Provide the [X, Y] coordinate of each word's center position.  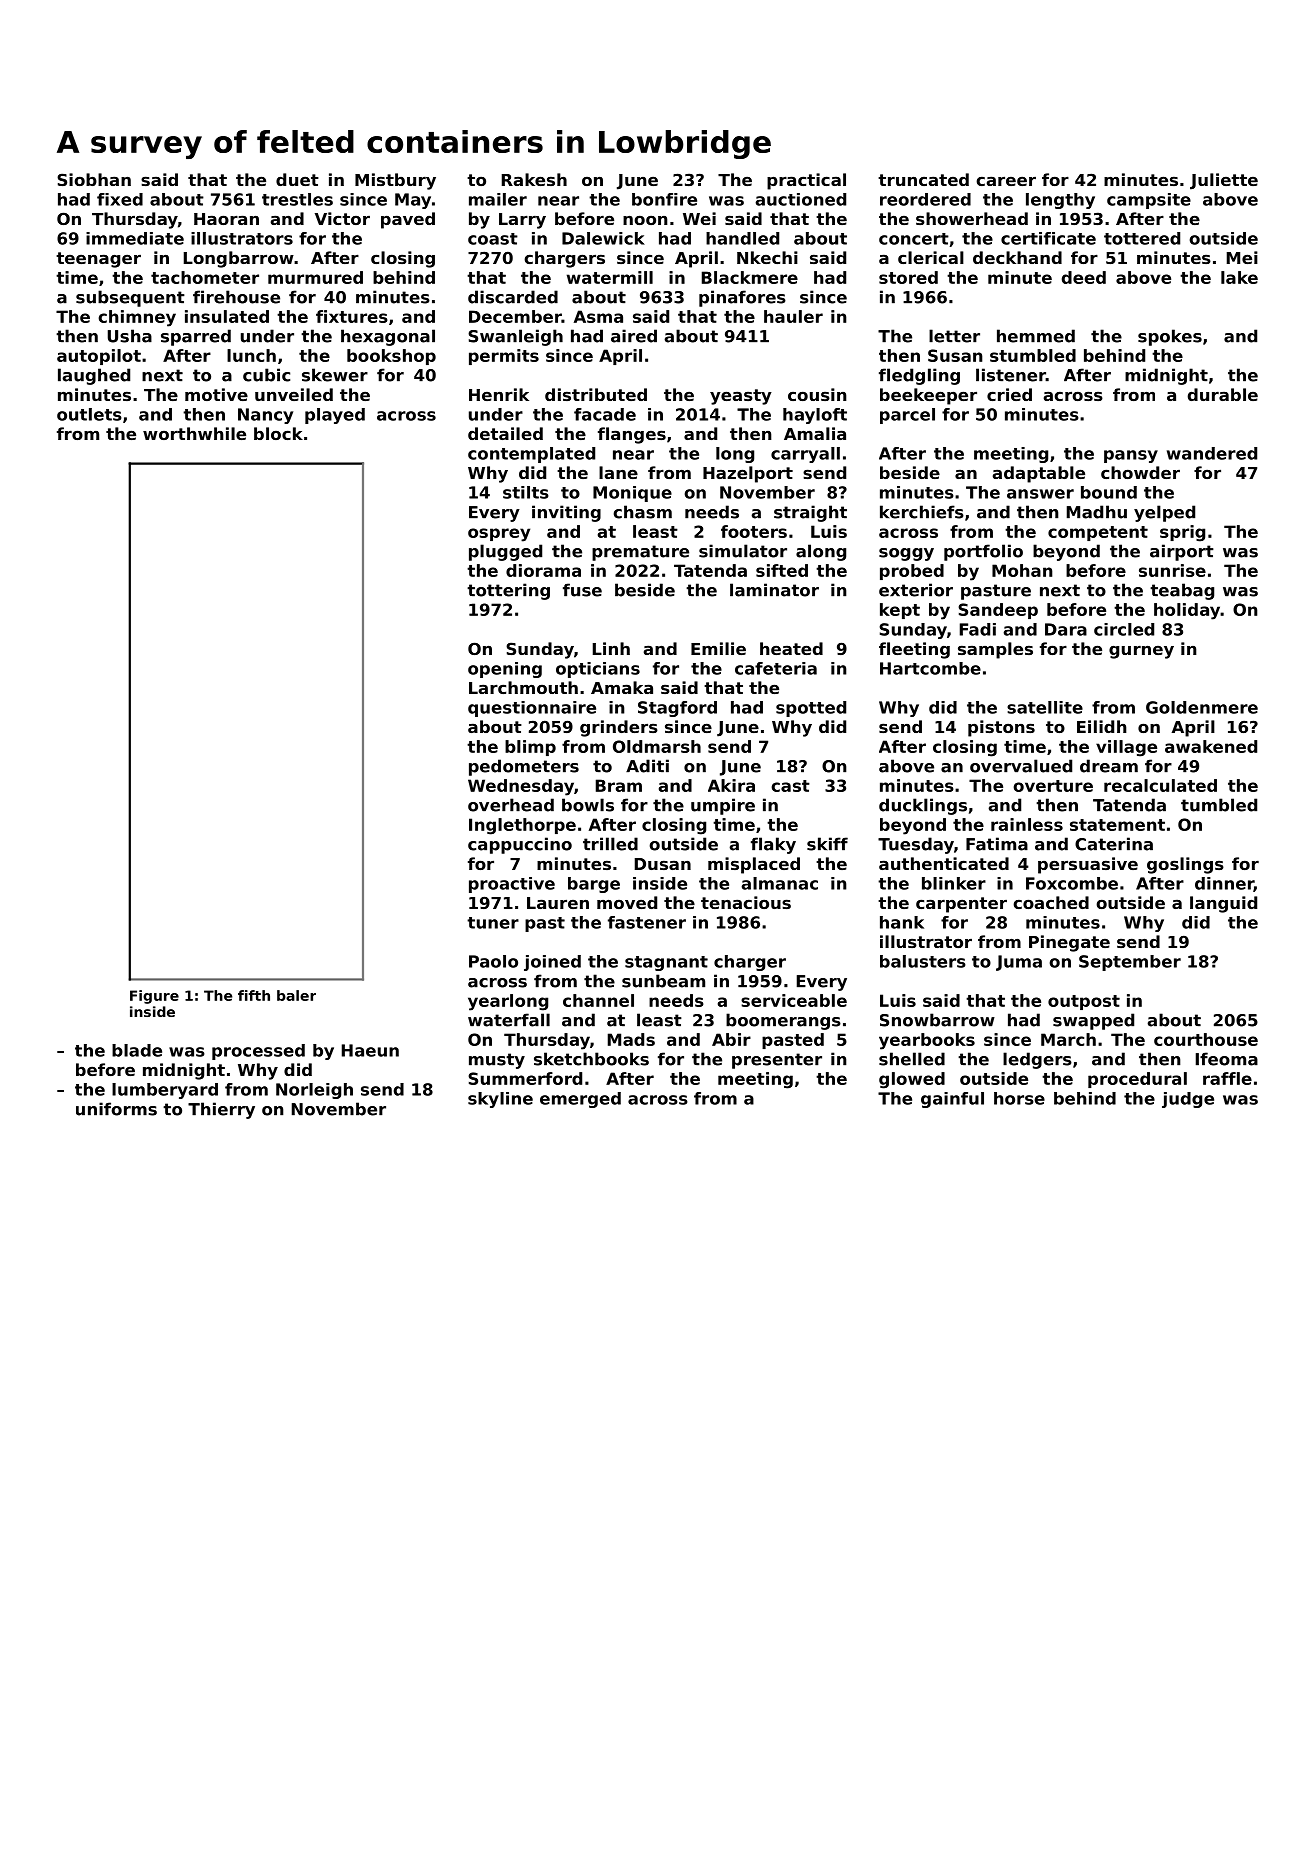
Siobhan [94, 179]
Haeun [370, 1050]
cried [1009, 394]
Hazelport [748, 474]
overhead [511, 805]
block [278, 433]
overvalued [1021, 766]
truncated [923, 179]
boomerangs [783, 1021]
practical [806, 181]
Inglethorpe [522, 826]
